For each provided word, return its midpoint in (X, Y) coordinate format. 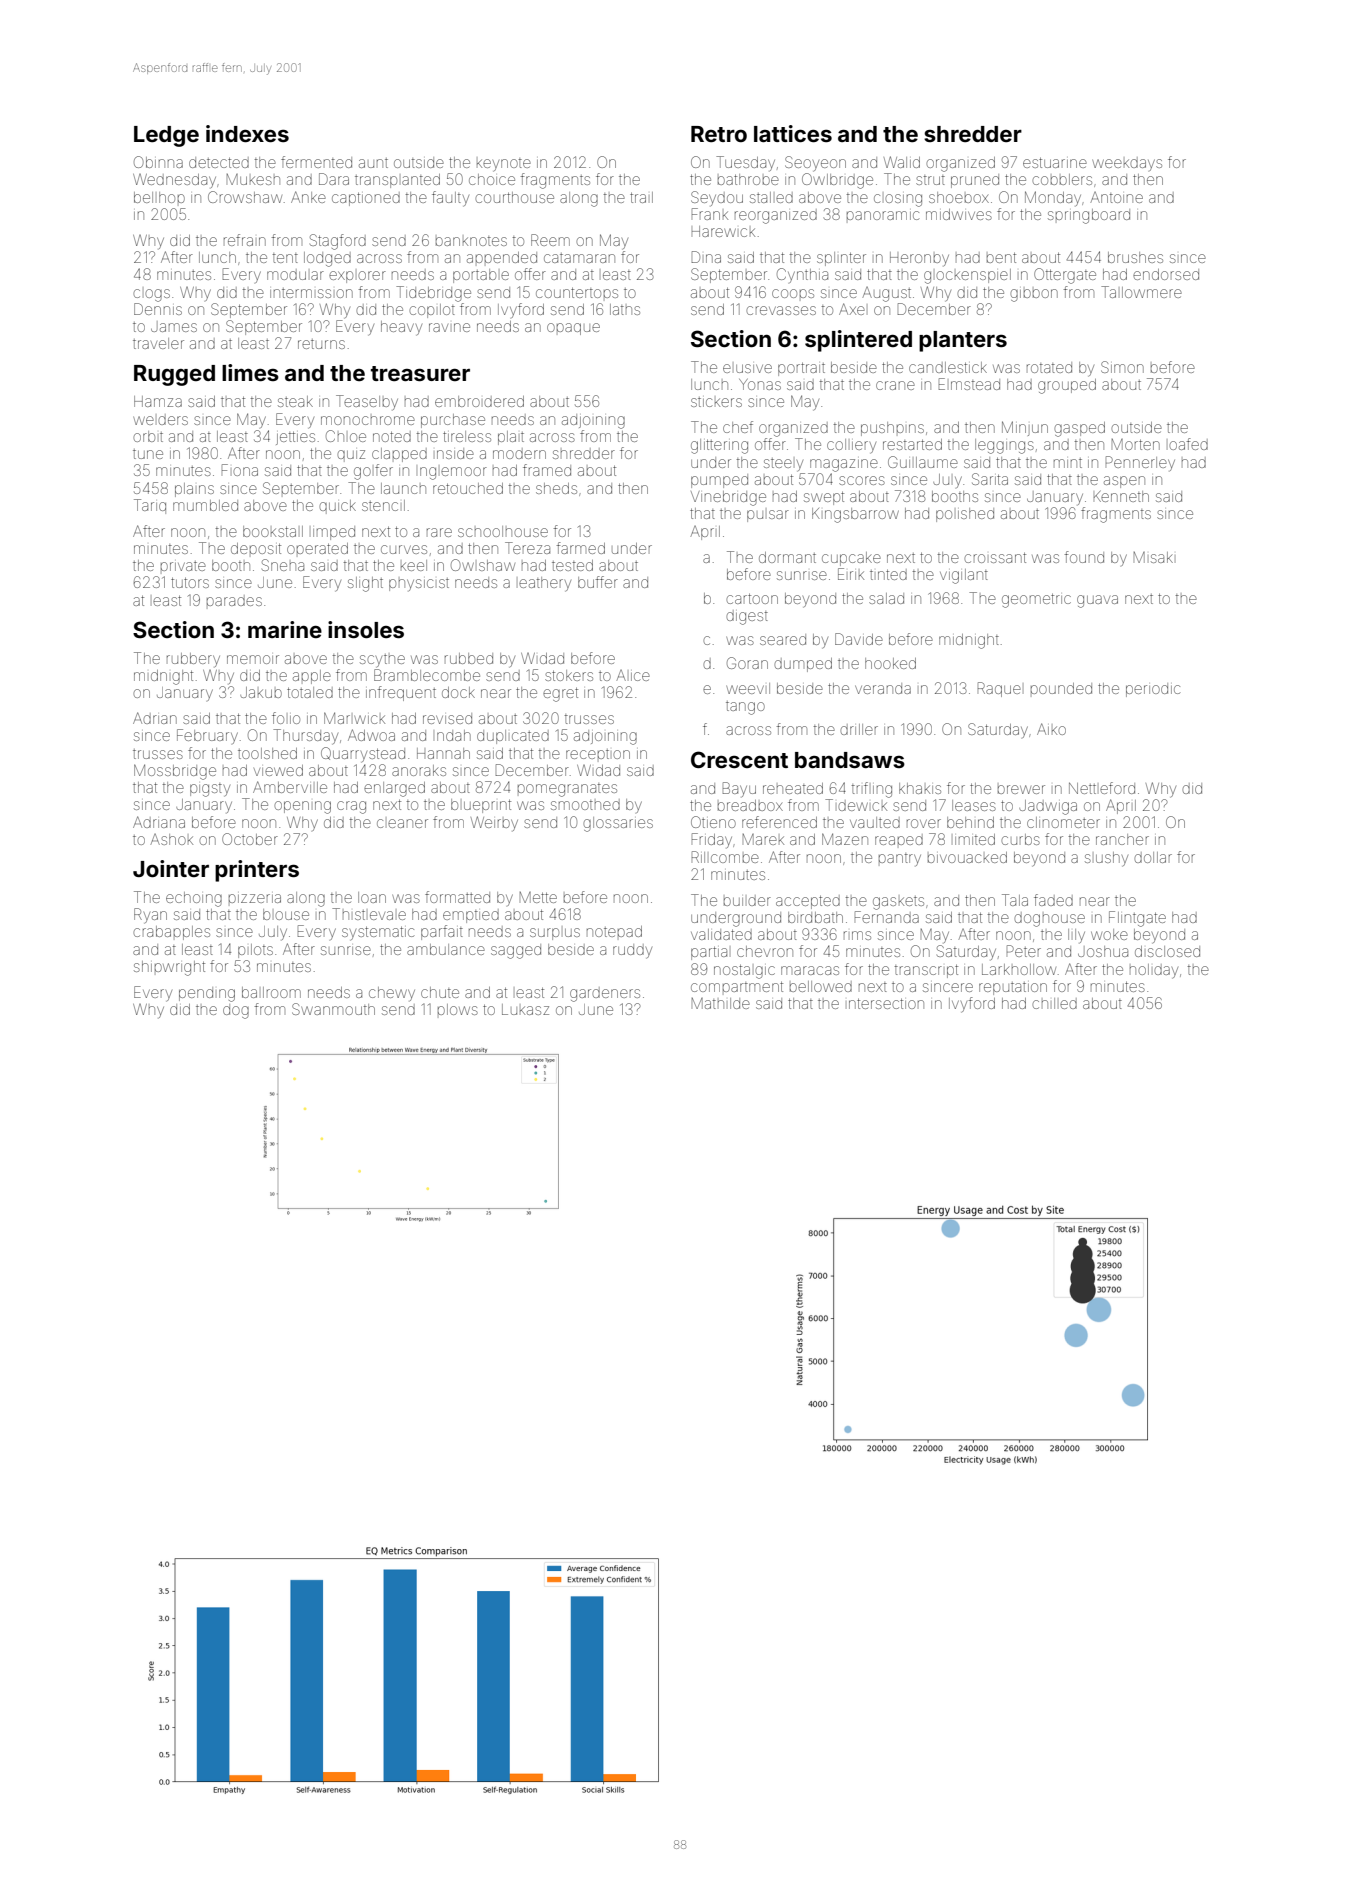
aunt (373, 163)
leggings (1004, 446)
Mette (538, 897)
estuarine (1055, 162)
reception (598, 754)
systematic (378, 933)
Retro (719, 134)
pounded (1061, 688)
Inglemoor (453, 473)
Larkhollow (1019, 969)
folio (286, 718)
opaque (573, 329)
